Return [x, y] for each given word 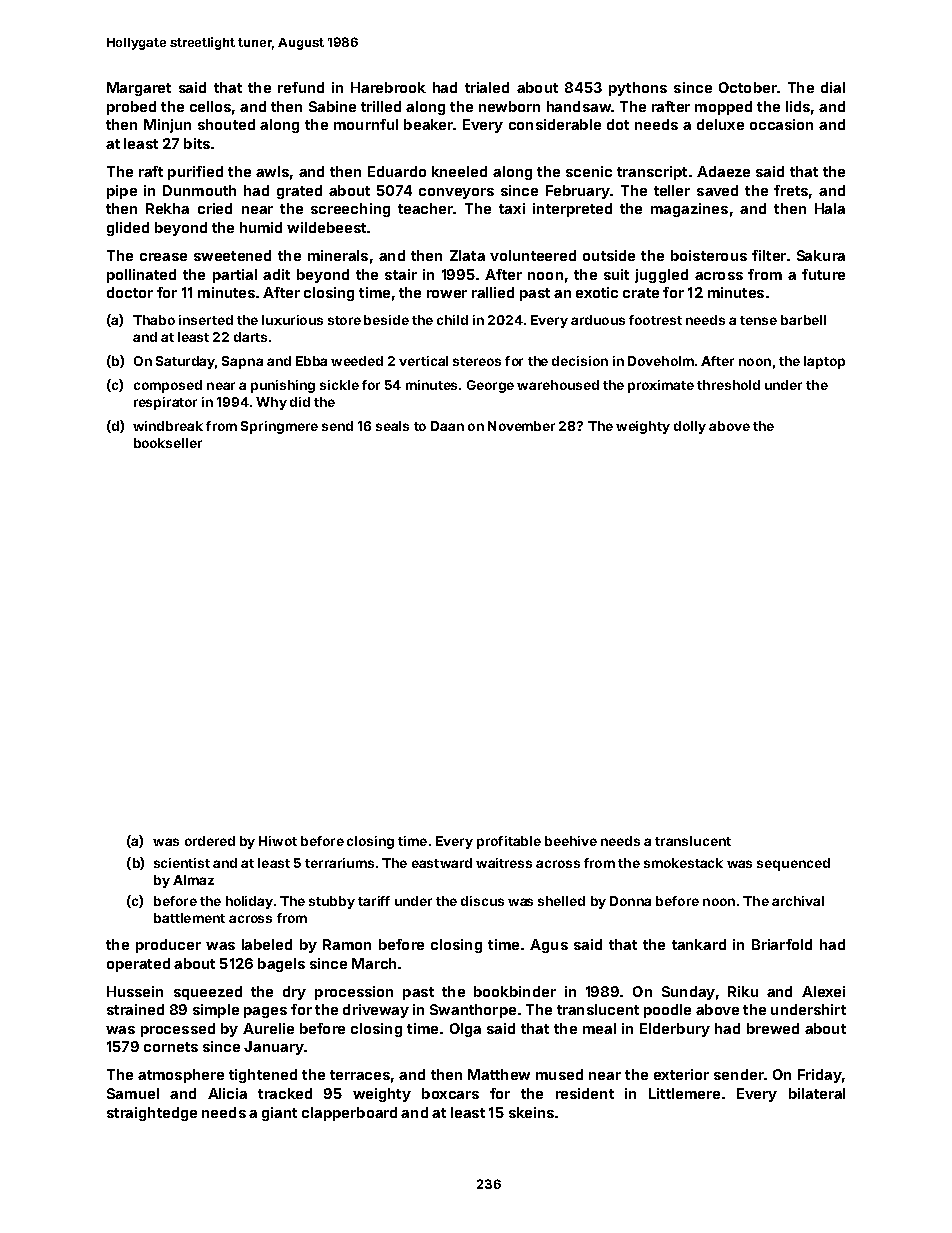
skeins [531, 1112]
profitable [509, 842]
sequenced [793, 864]
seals [392, 426]
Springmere [279, 427]
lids [798, 106]
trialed [487, 87]
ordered [210, 841]
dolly [690, 427]
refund [301, 87]
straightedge [152, 1114]
